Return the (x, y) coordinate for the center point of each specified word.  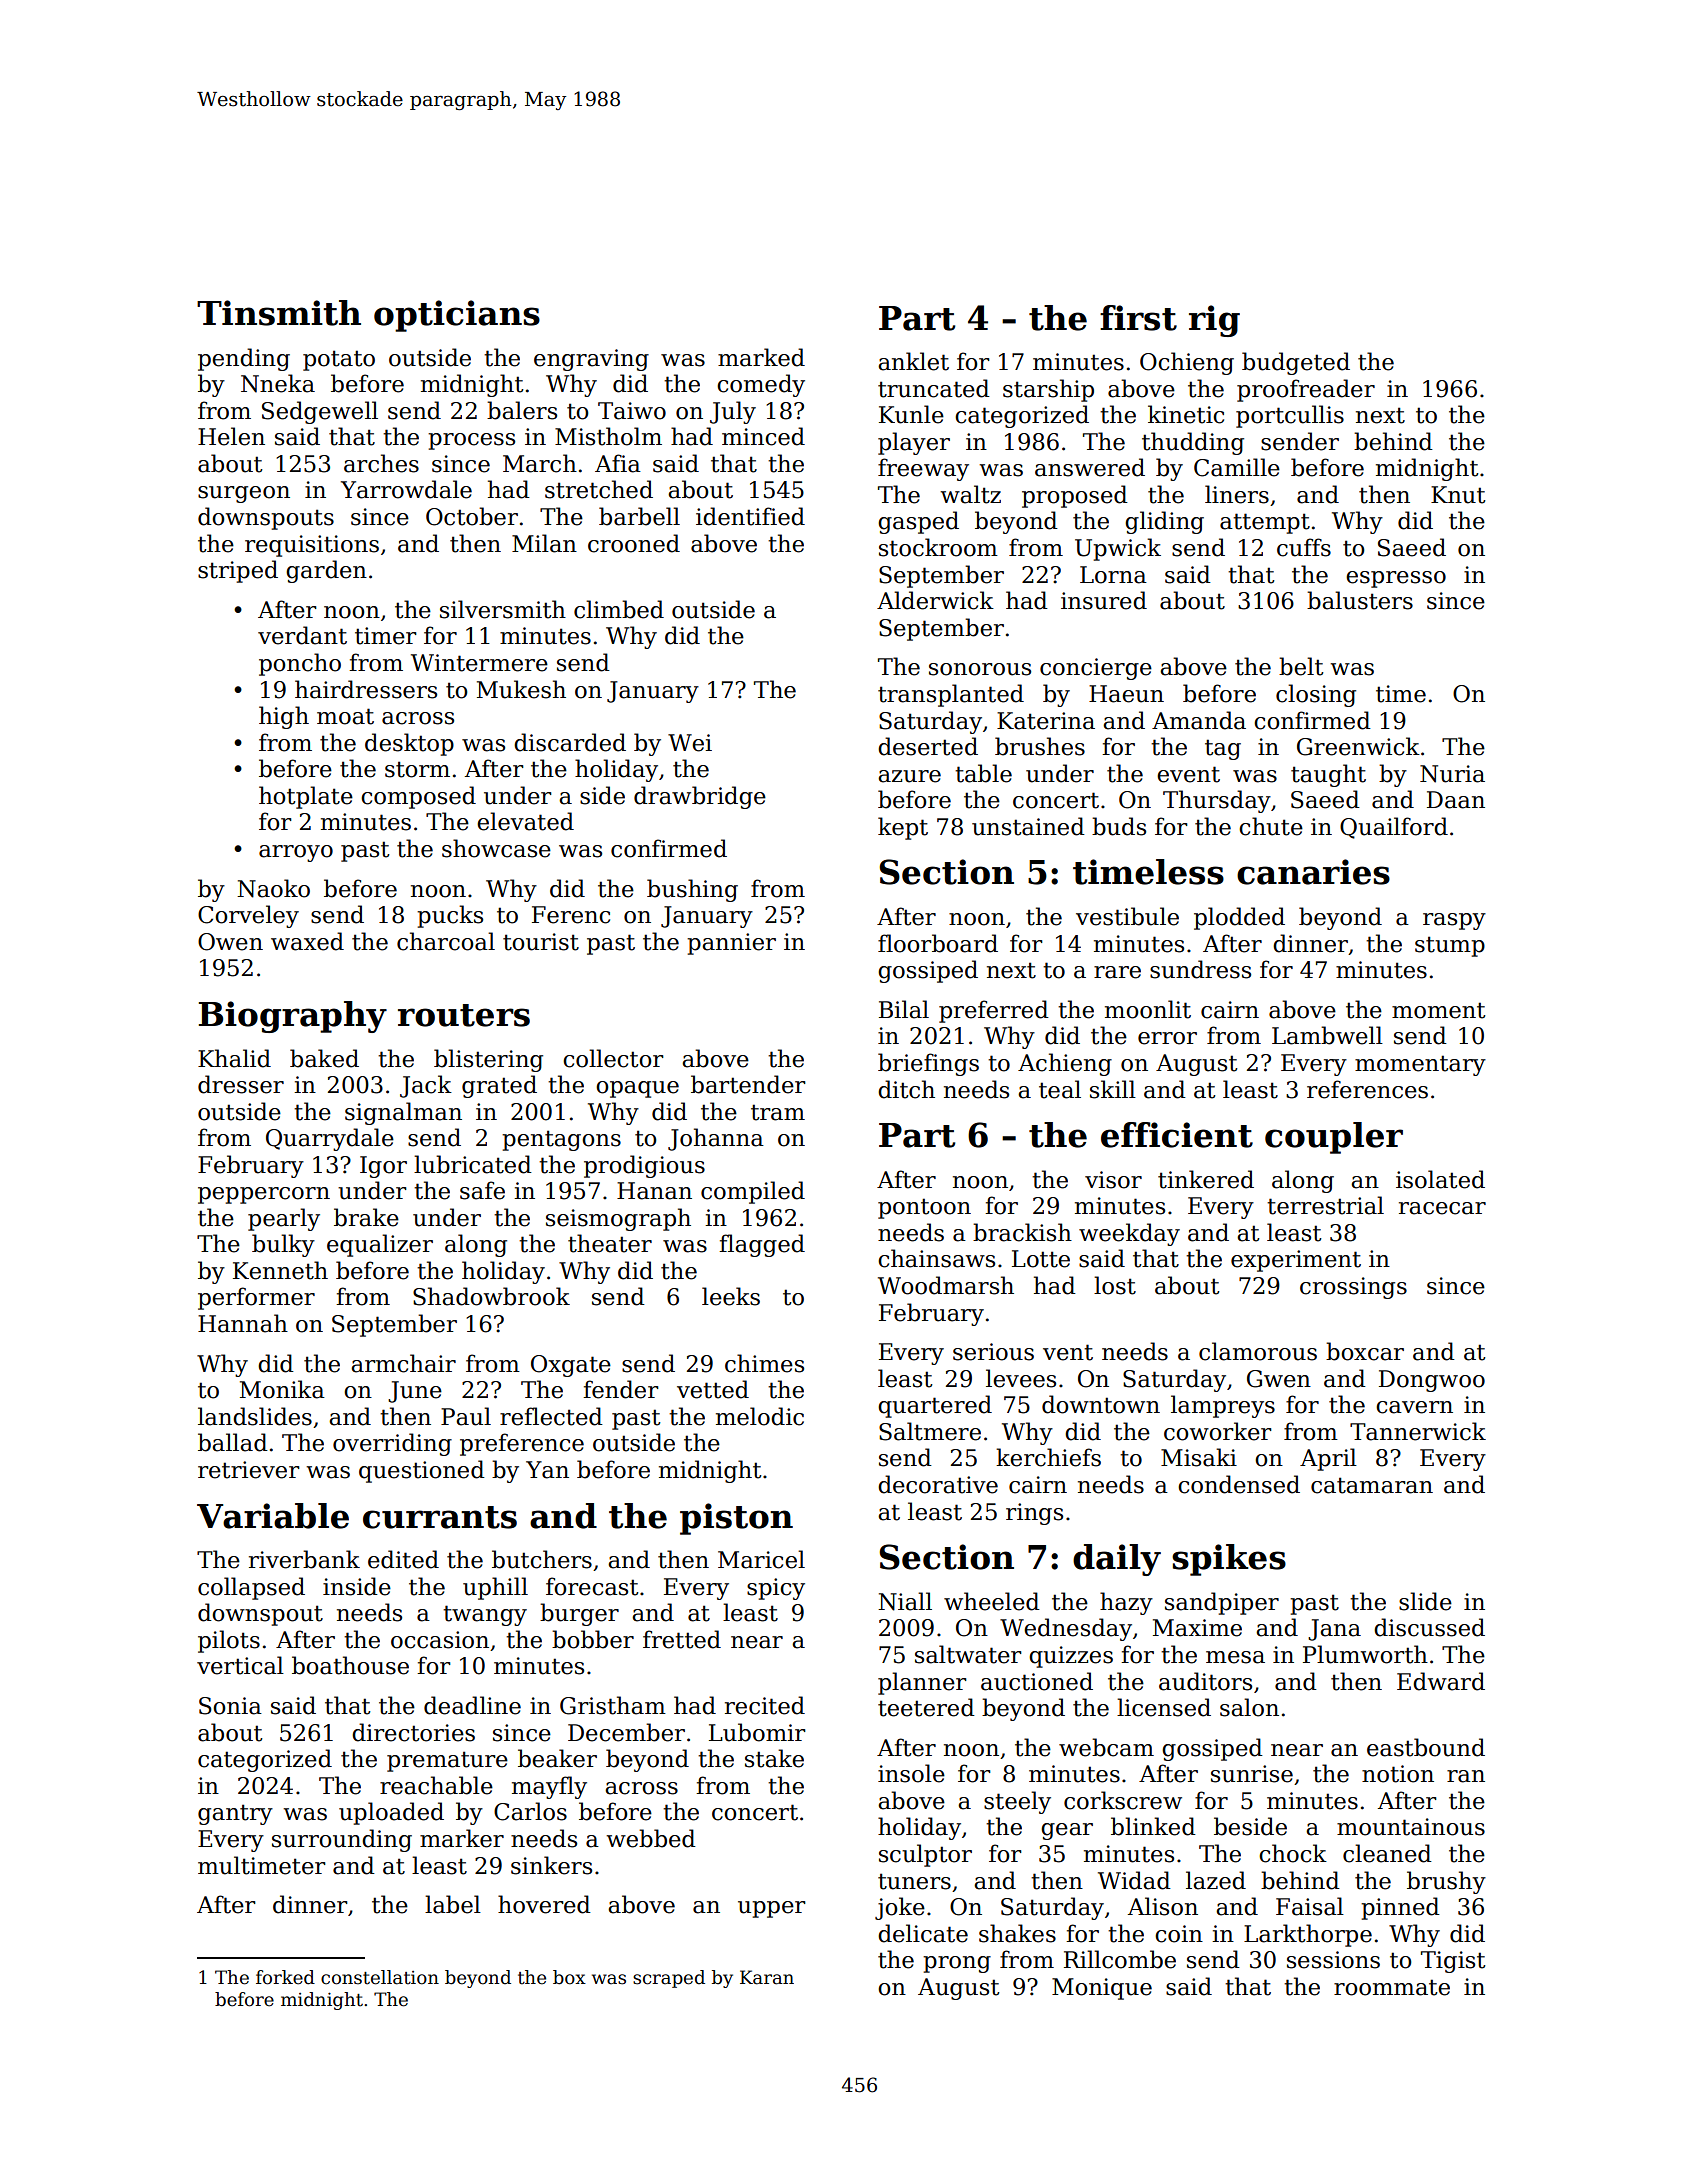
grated (499, 1086)
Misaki (1199, 1457)
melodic (760, 1416)
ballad (233, 1442)
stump (1450, 946)
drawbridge (700, 797)
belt (1301, 666)
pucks (450, 916)
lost (1115, 1285)
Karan (767, 1977)
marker (462, 1838)
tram (778, 1112)
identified (750, 516)
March (540, 463)
